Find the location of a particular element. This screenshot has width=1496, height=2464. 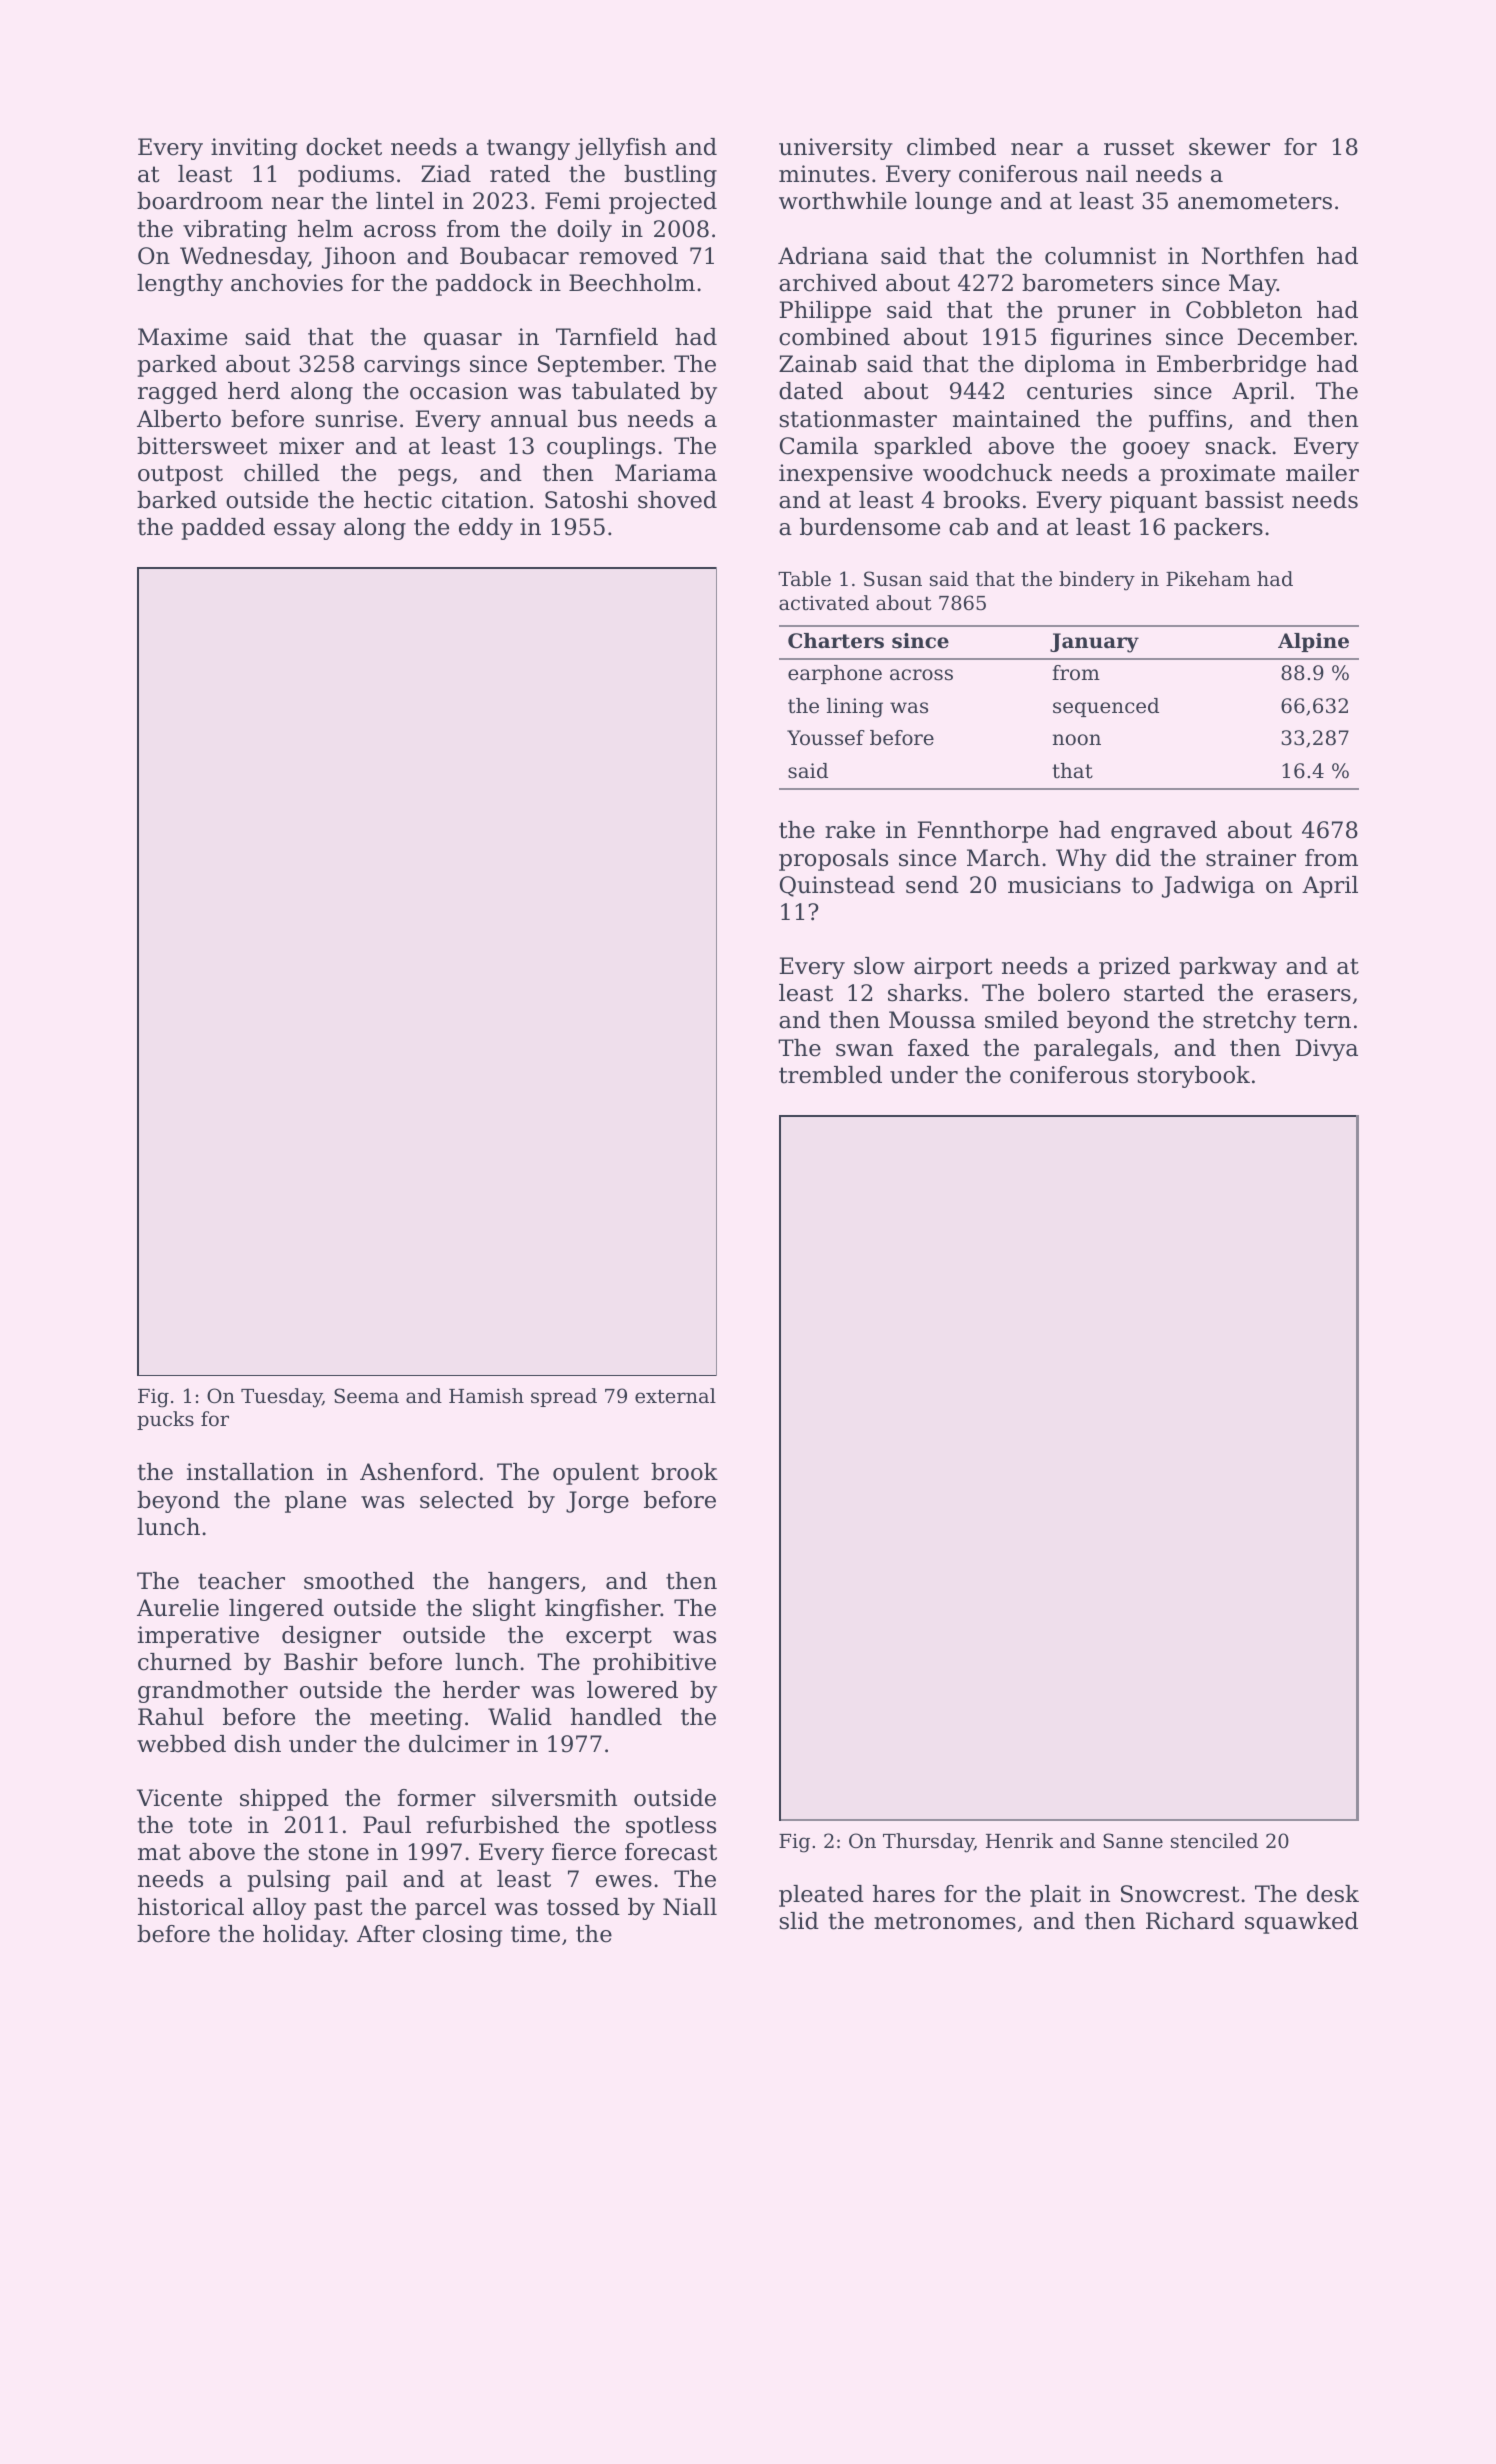

pleated is located at coordinates (821, 1896).
